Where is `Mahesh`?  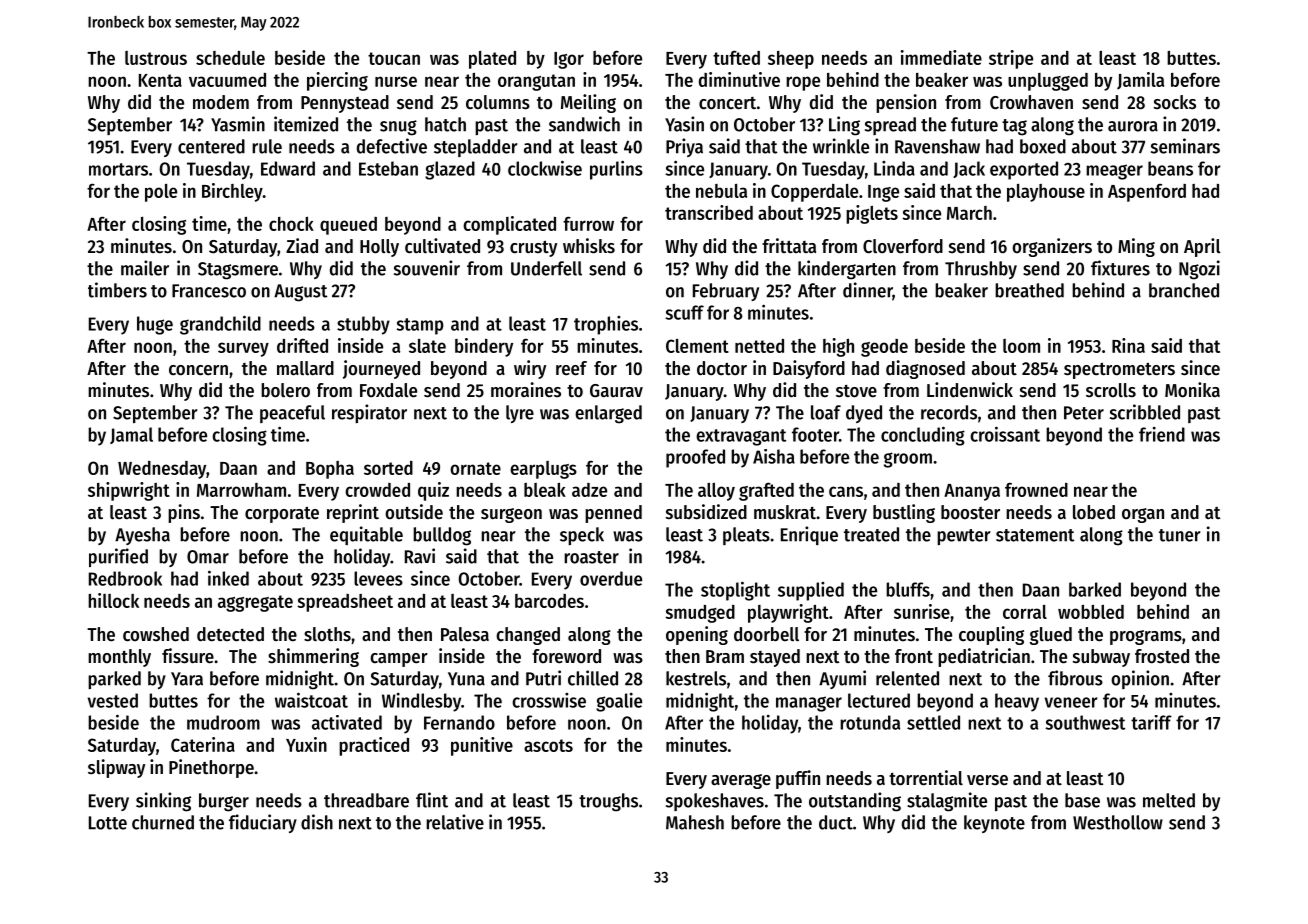 Mahesh is located at coordinates (695, 822).
